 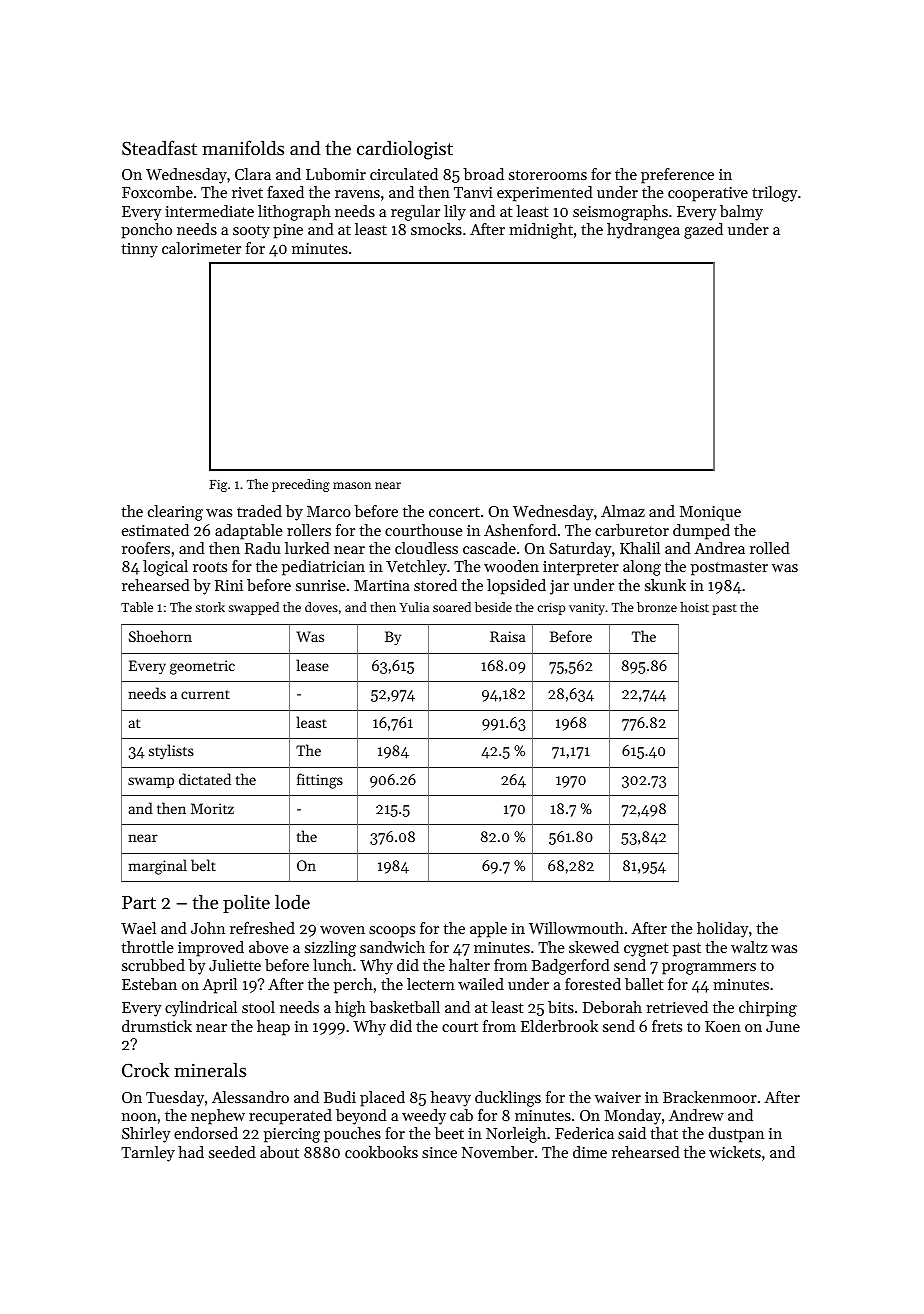 I want to click on lurked, so click(x=307, y=548).
